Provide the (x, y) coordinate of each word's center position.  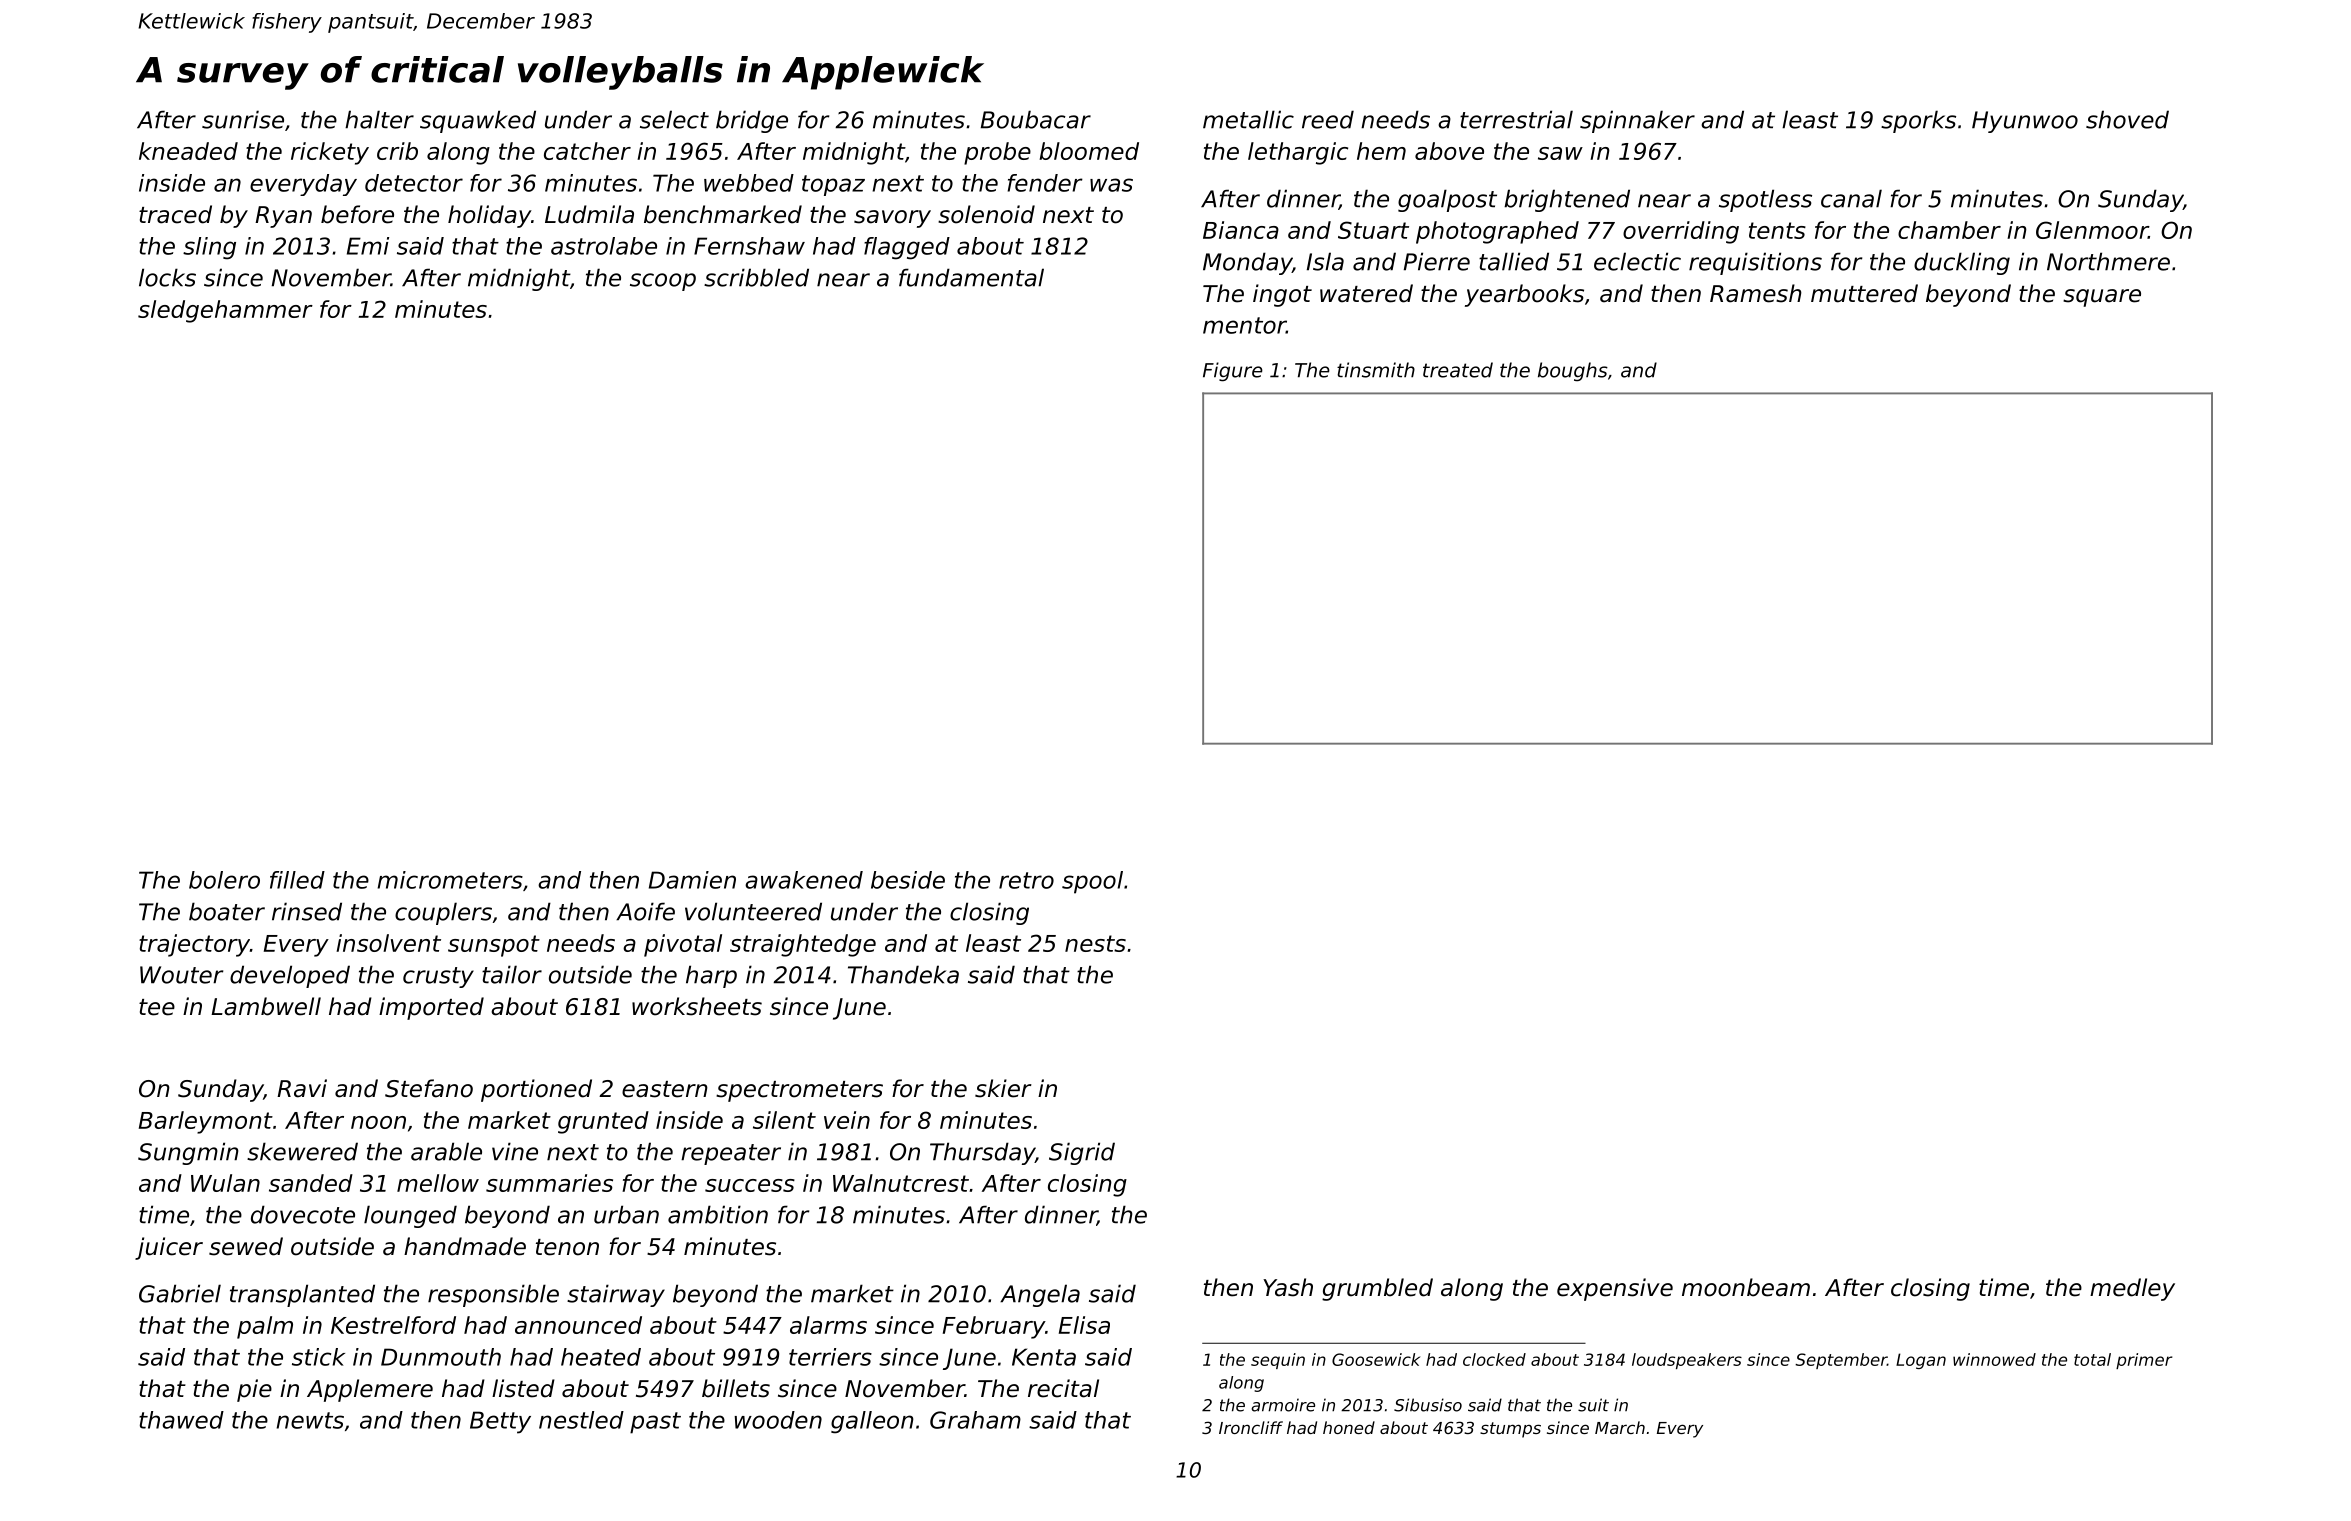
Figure (1233, 372)
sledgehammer (225, 311)
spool (1092, 882)
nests (1095, 943)
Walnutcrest (901, 1183)
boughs (1573, 371)
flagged (907, 248)
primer (2144, 1361)
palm (265, 1327)
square (2102, 298)
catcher (587, 151)
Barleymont (206, 1122)
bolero (224, 880)
